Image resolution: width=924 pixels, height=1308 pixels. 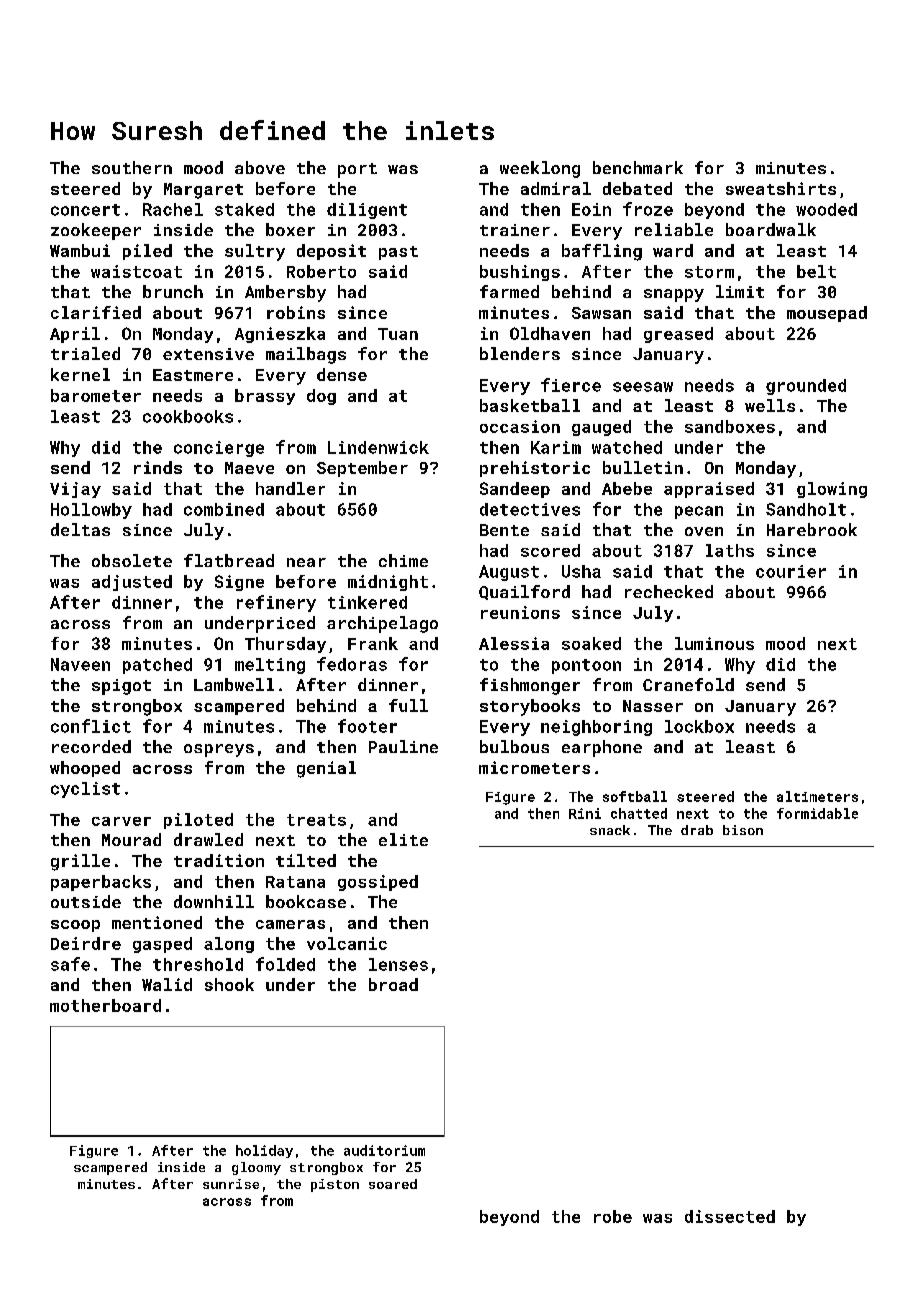 What do you see at coordinates (540, 169) in the document?
I see `weeklong` at bounding box center [540, 169].
